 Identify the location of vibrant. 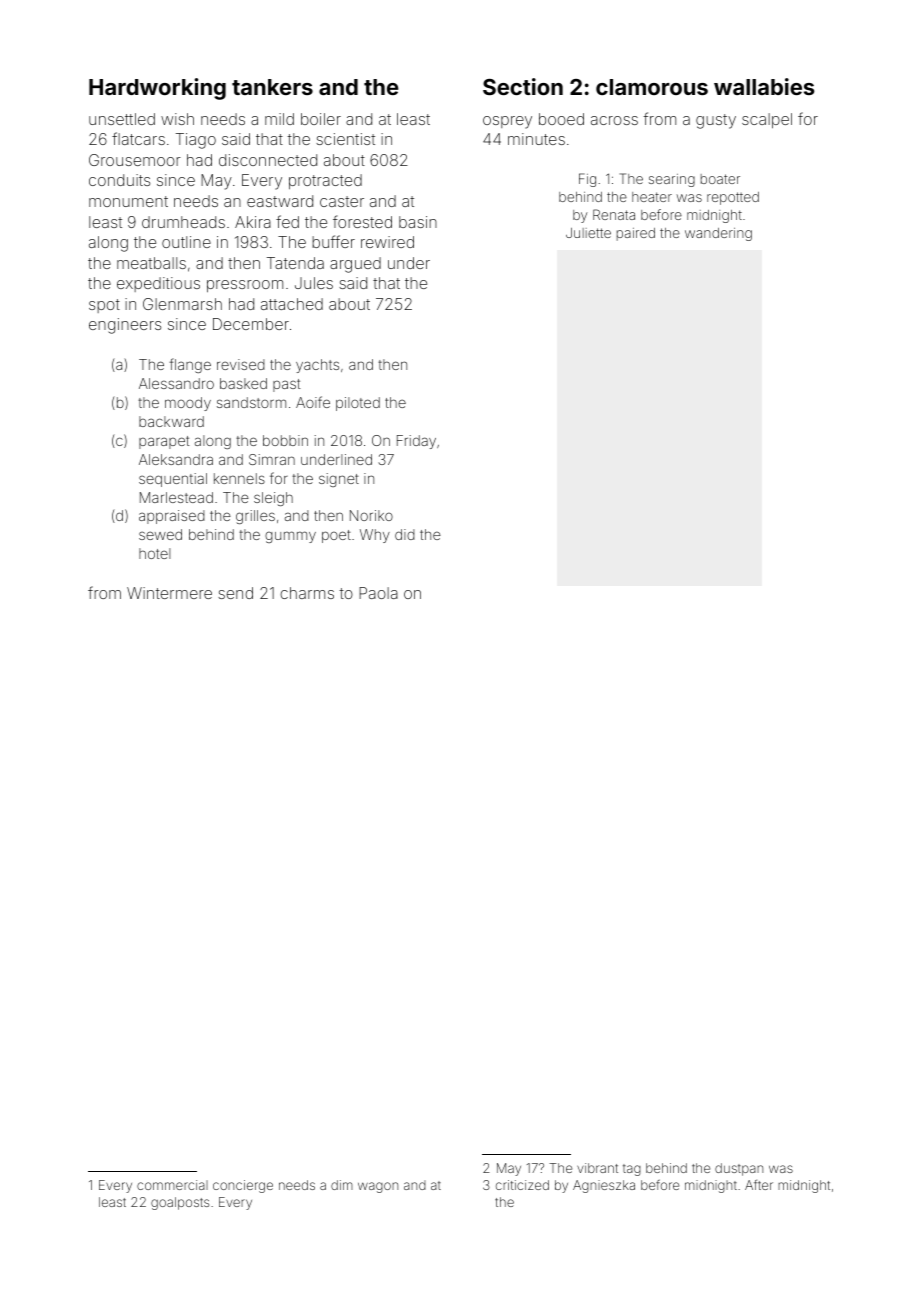
(597, 1168).
